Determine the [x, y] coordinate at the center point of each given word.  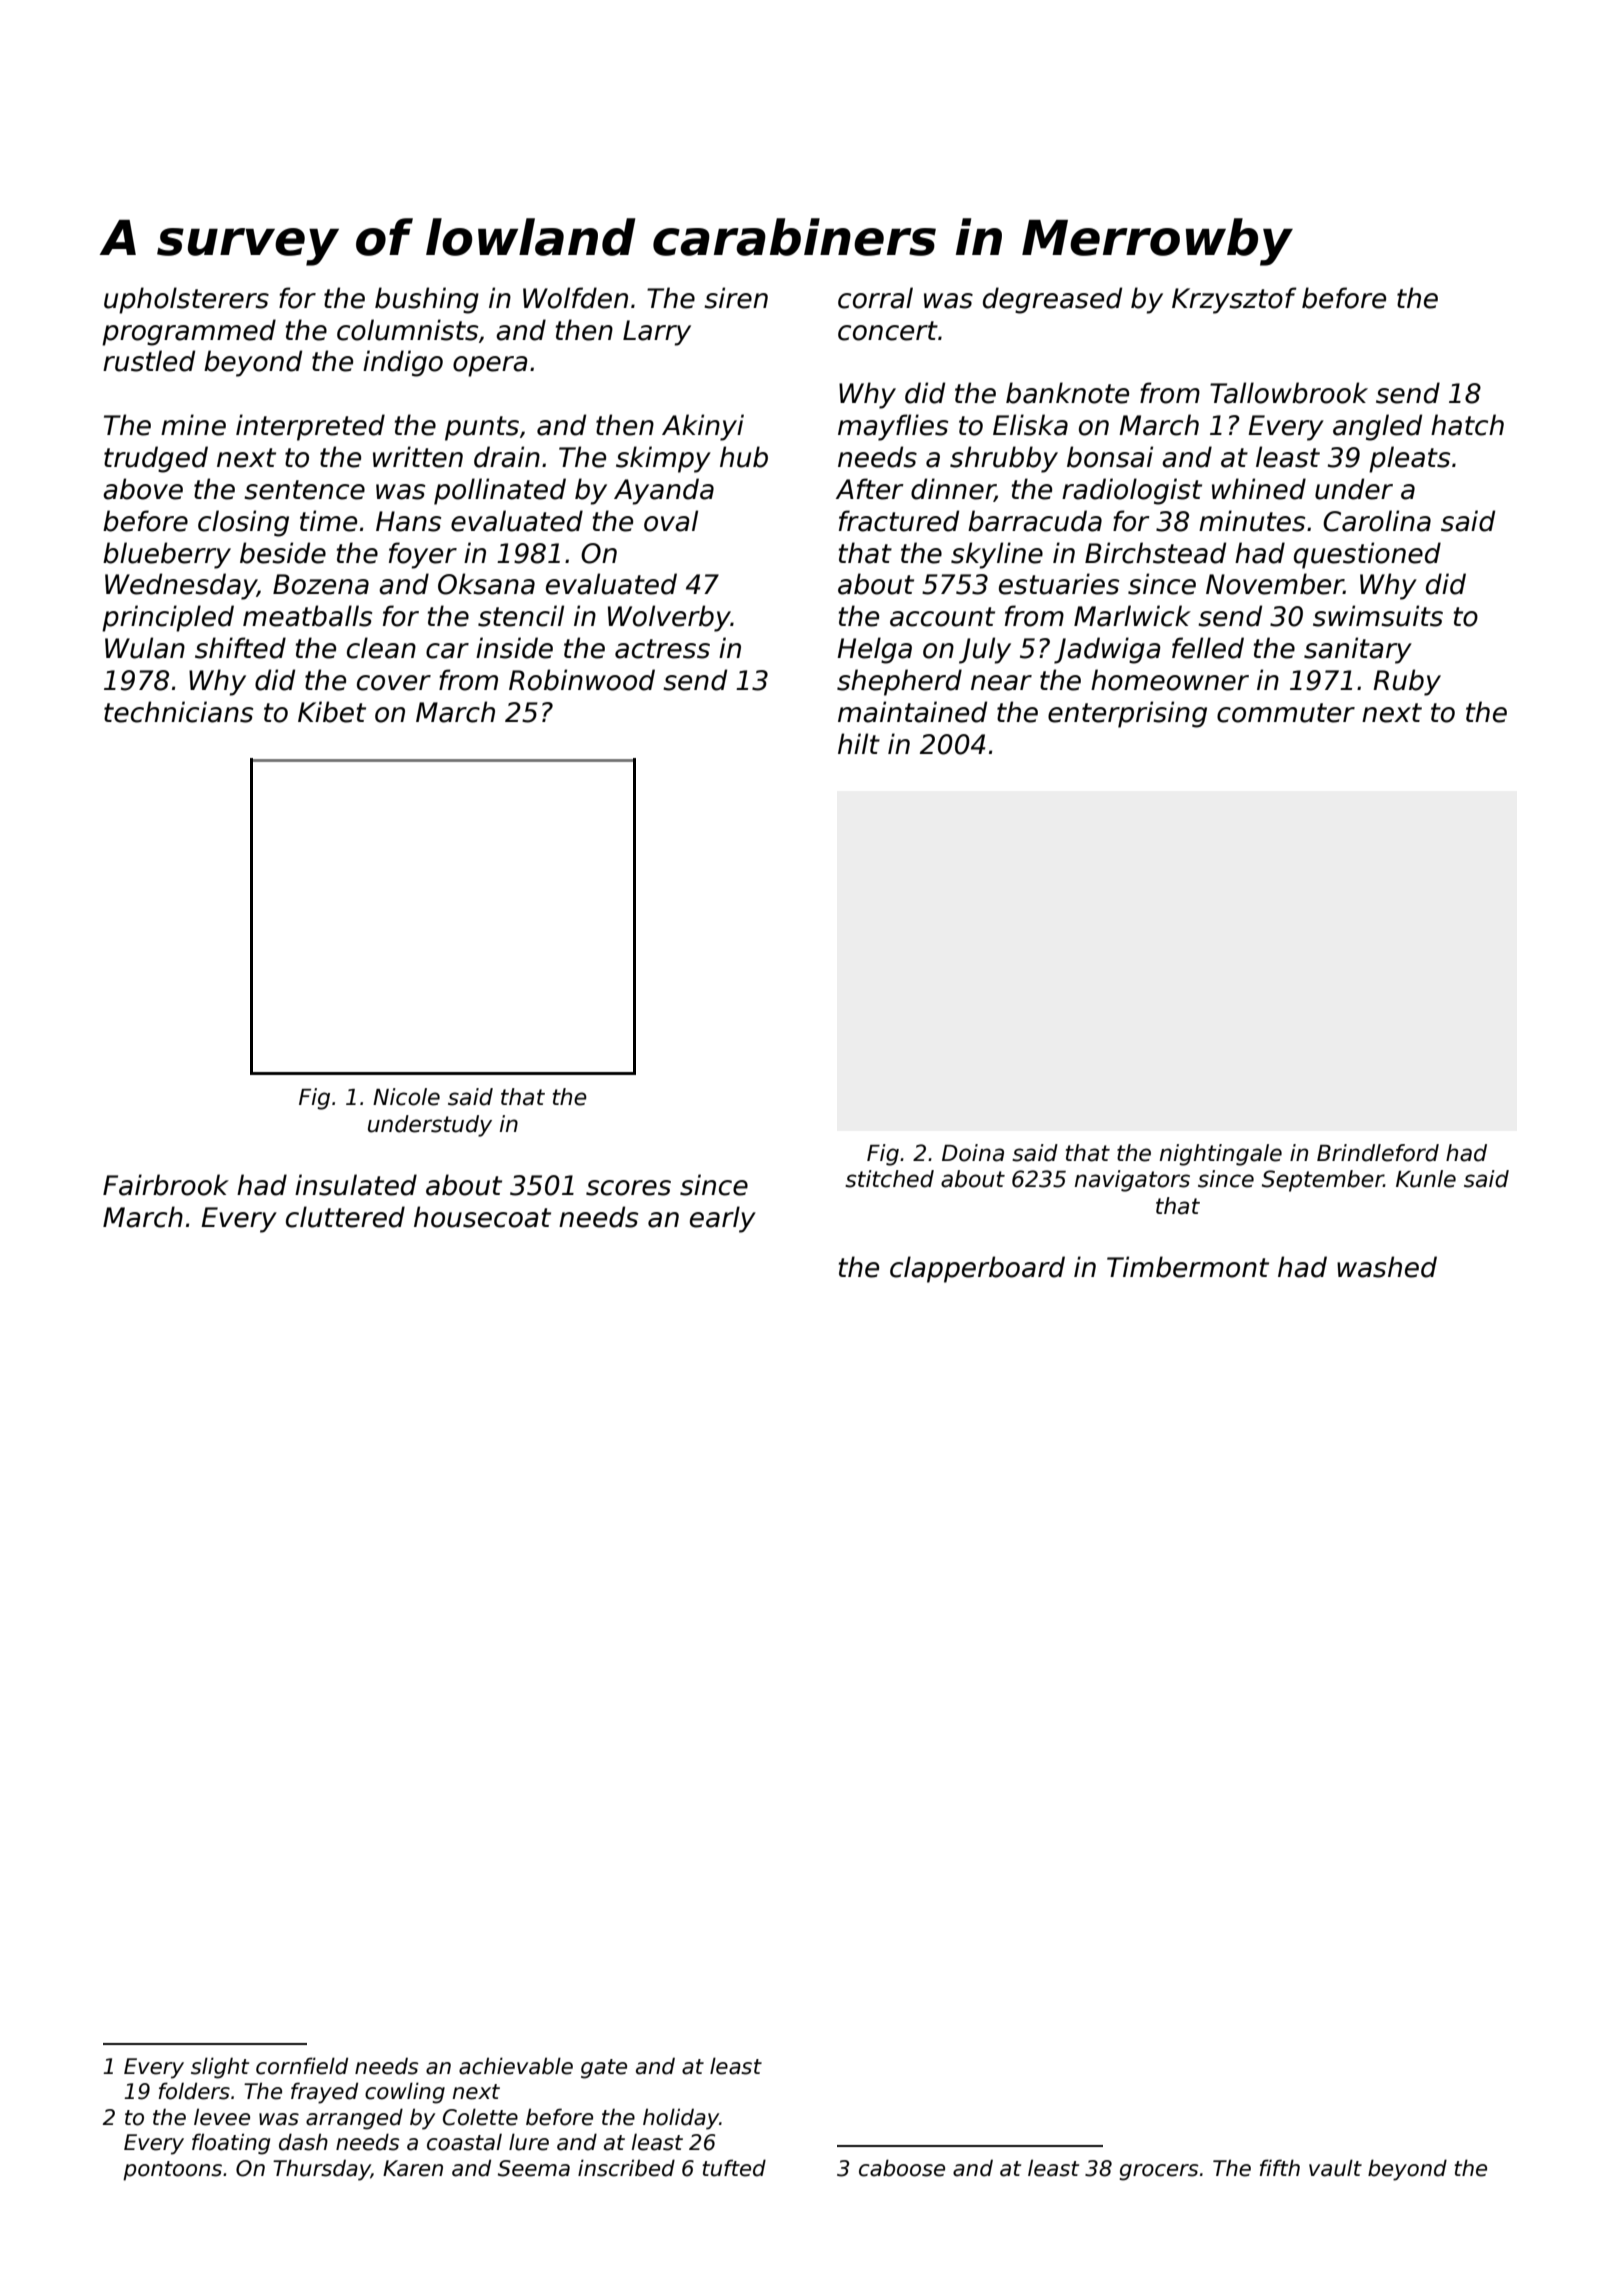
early [723, 1219]
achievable [516, 2066]
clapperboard [977, 1269]
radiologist [1132, 491]
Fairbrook [166, 1185]
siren [736, 298]
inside [514, 648]
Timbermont [1188, 1267]
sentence [304, 490]
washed [1387, 1267]
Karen [413, 2168]
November [1275, 584]
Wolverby [669, 618]
